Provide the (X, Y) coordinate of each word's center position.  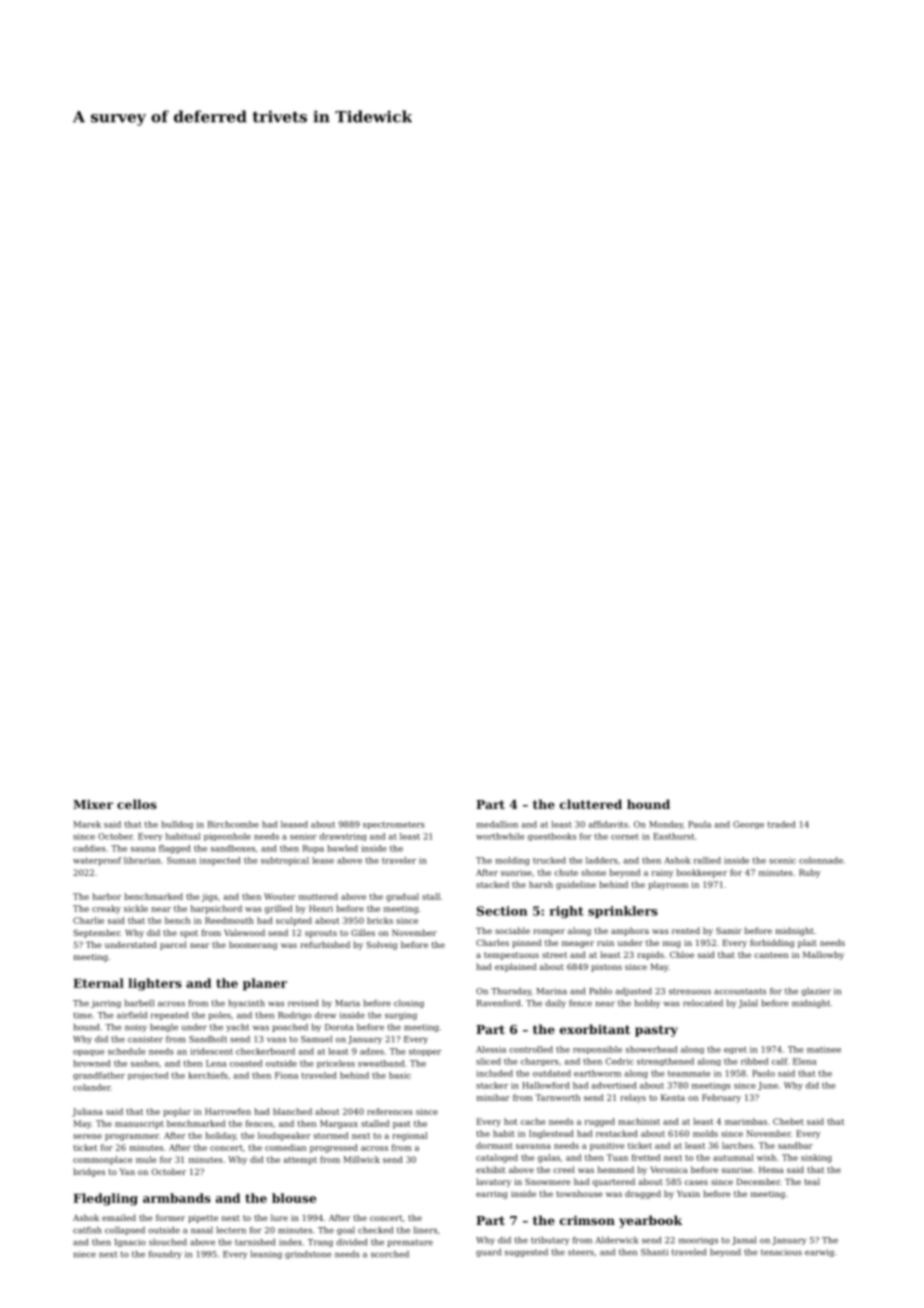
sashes (145, 1063)
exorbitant (595, 1029)
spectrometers (394, 825)
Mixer (93, 804)
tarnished (255, 1242)
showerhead (651, 1049)
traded (782, 824)
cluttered (591, 804)
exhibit (491, 1169)
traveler (399, 860)
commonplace (102, 1160)
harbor (106, 896)
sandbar (795, 1145)
